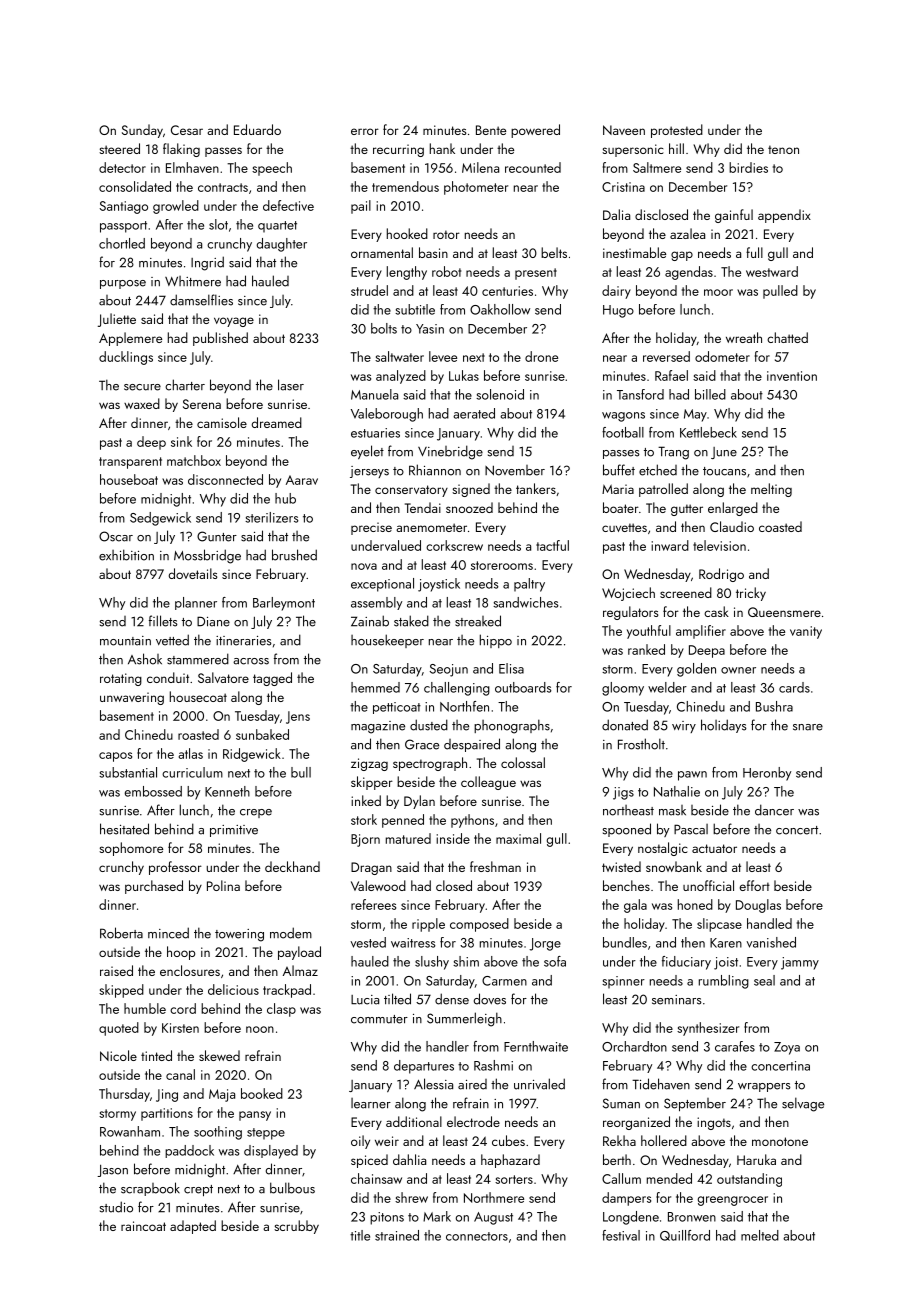 The width and height of the screenshot is (924, 1308). Describe the element at coordinates (453, 838) in the screenshot. I see `inside` at that location.
